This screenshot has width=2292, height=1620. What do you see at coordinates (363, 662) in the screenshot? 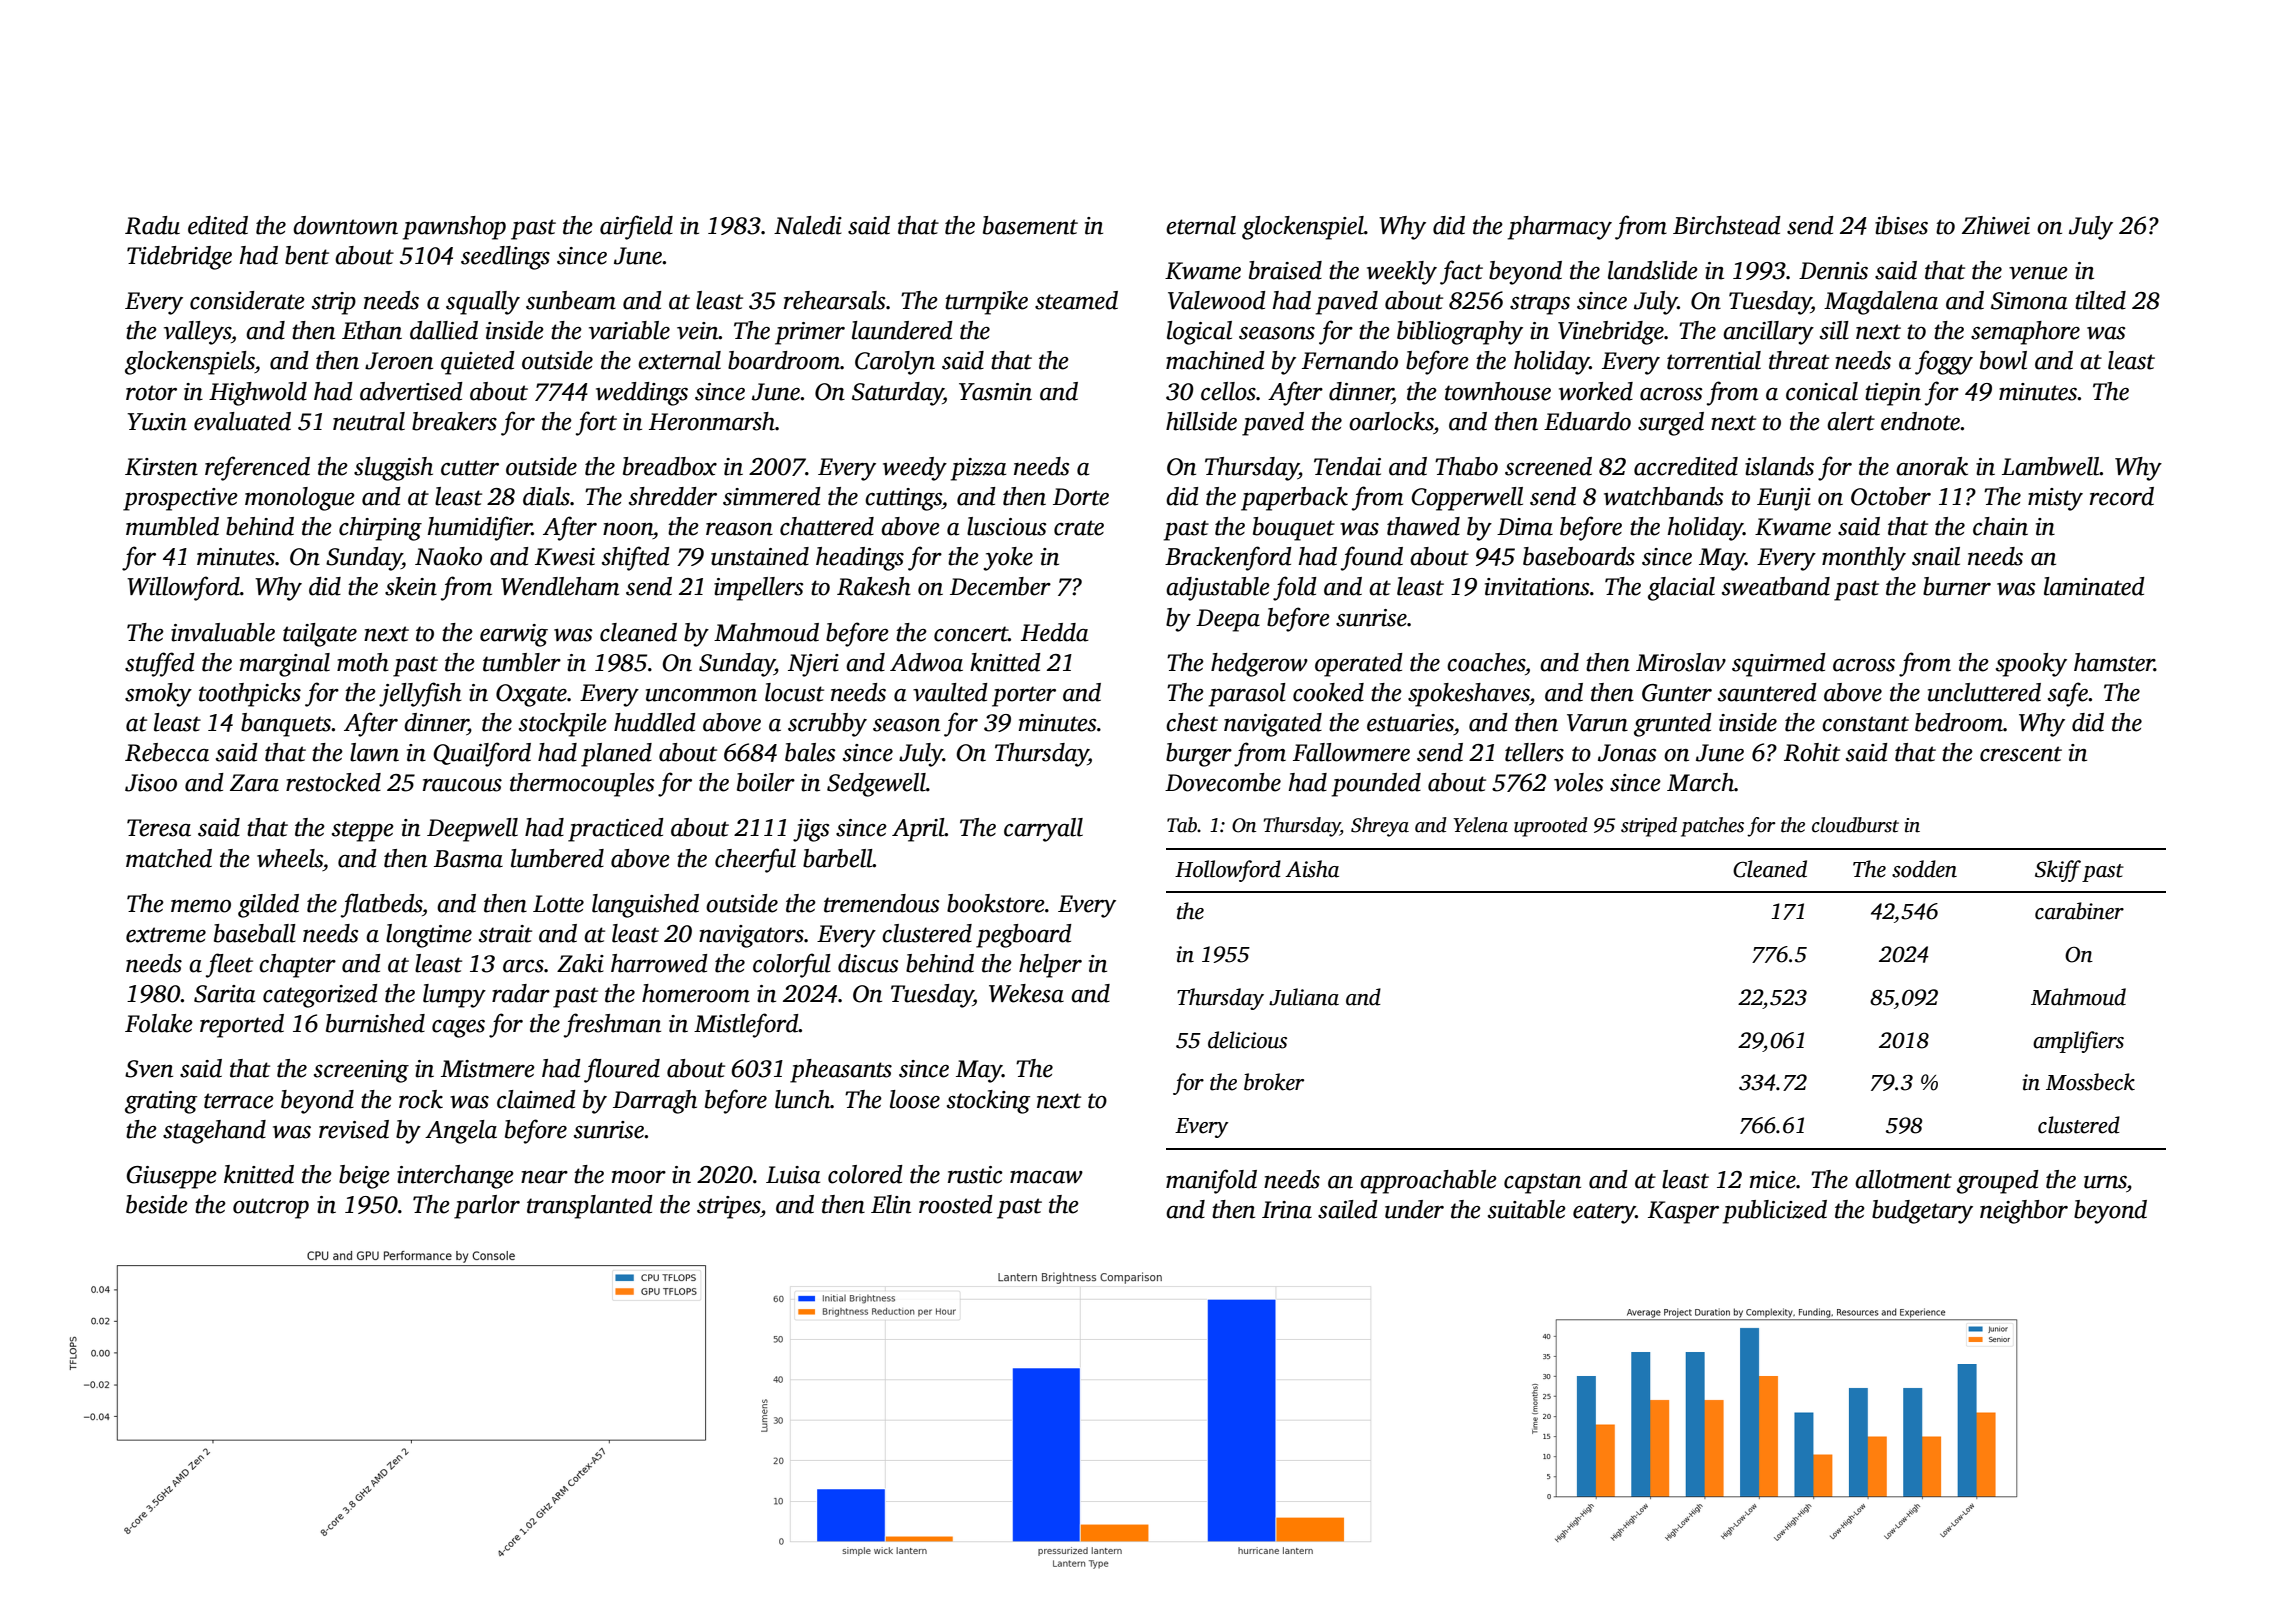
I see `moth` at bounding box center [363, 662].
